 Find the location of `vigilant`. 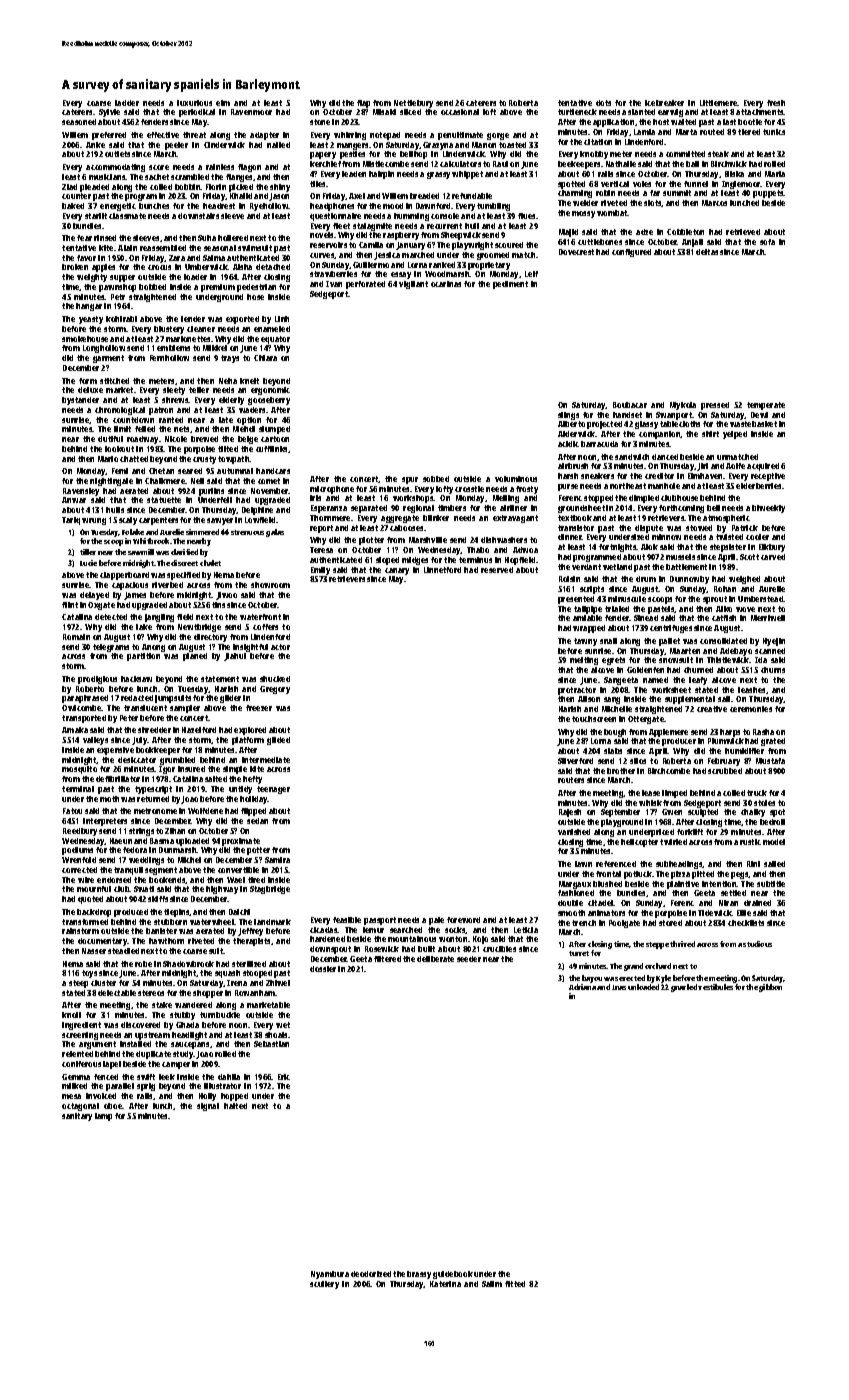

vigilant is located at coordinates (413, 285).
